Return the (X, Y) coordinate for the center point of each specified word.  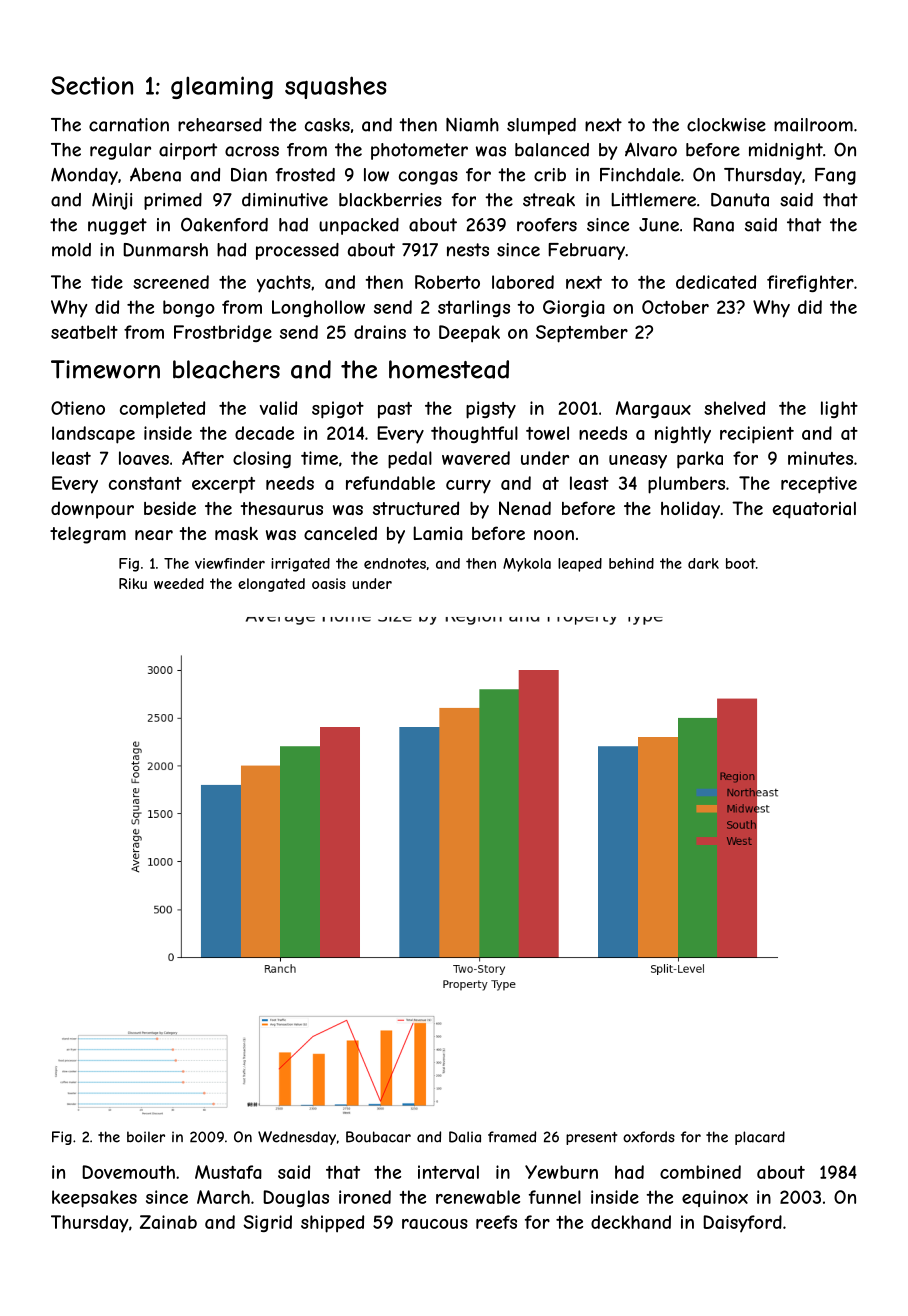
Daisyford (742, 1223)
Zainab (168, 1222)
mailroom (813, 125)
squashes (336, 87)
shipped (332, 1224)
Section (92, 85)
